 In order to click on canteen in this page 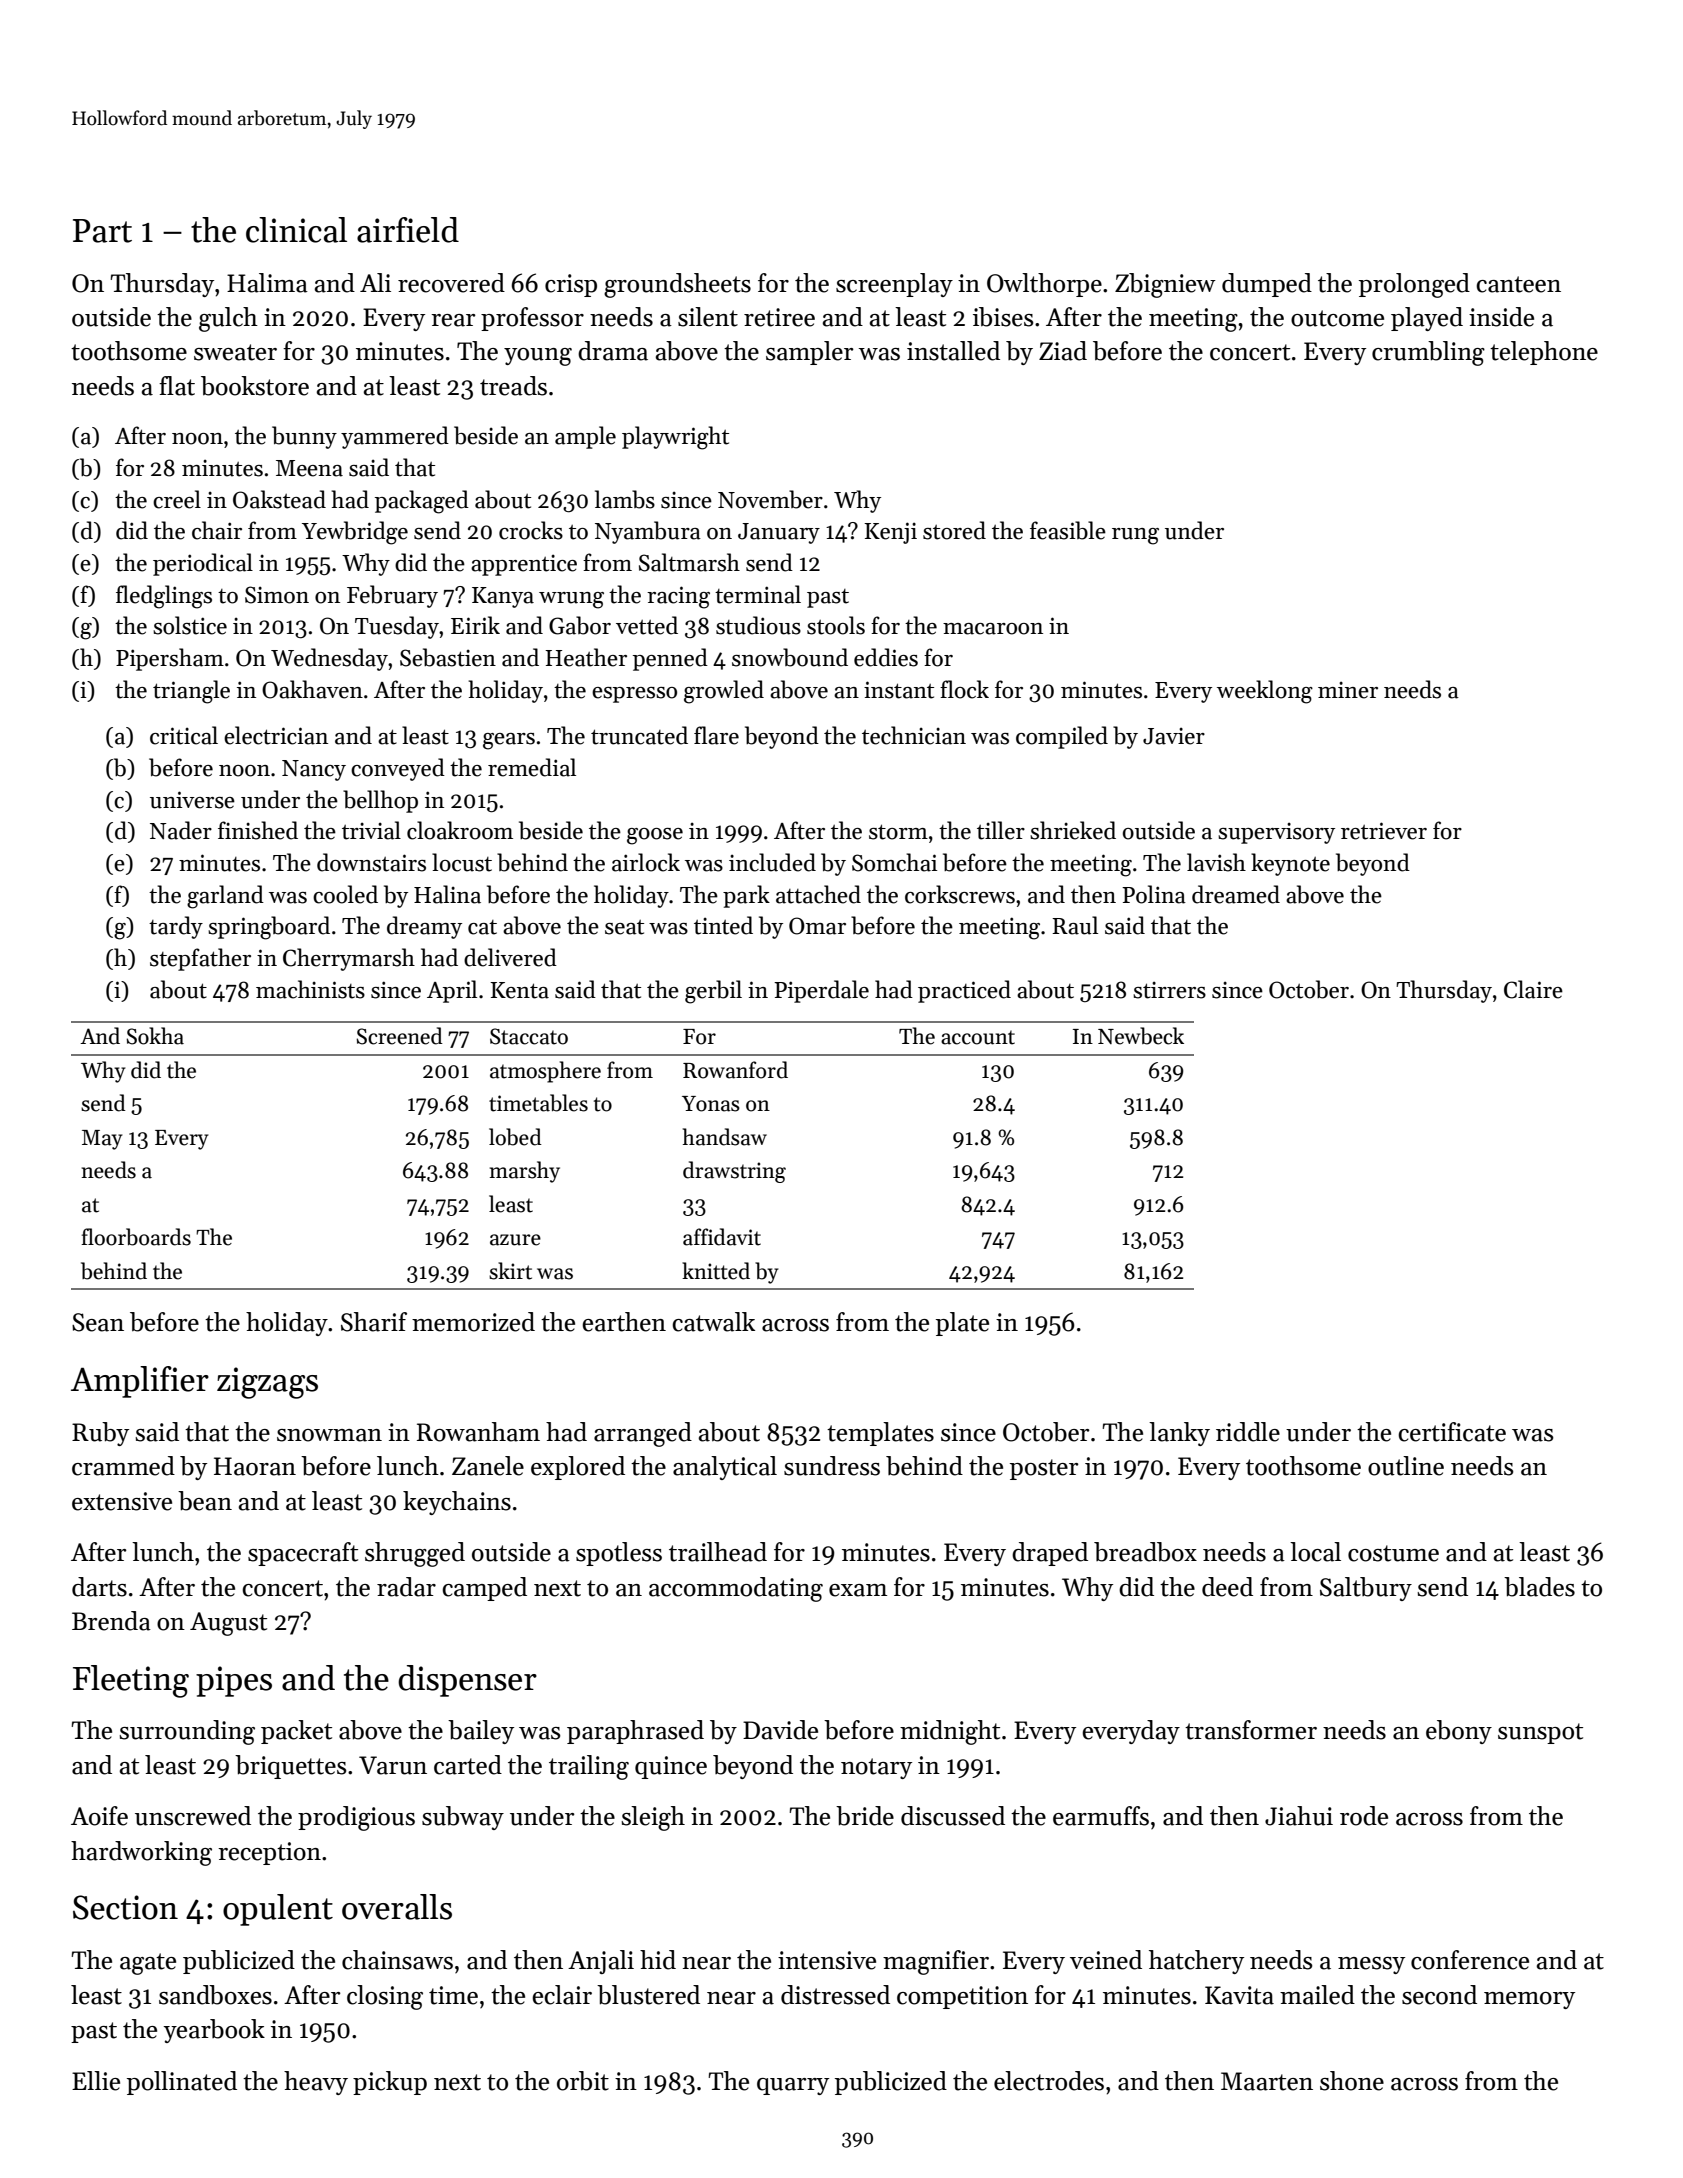, I will do `click(1518, 284)`.
